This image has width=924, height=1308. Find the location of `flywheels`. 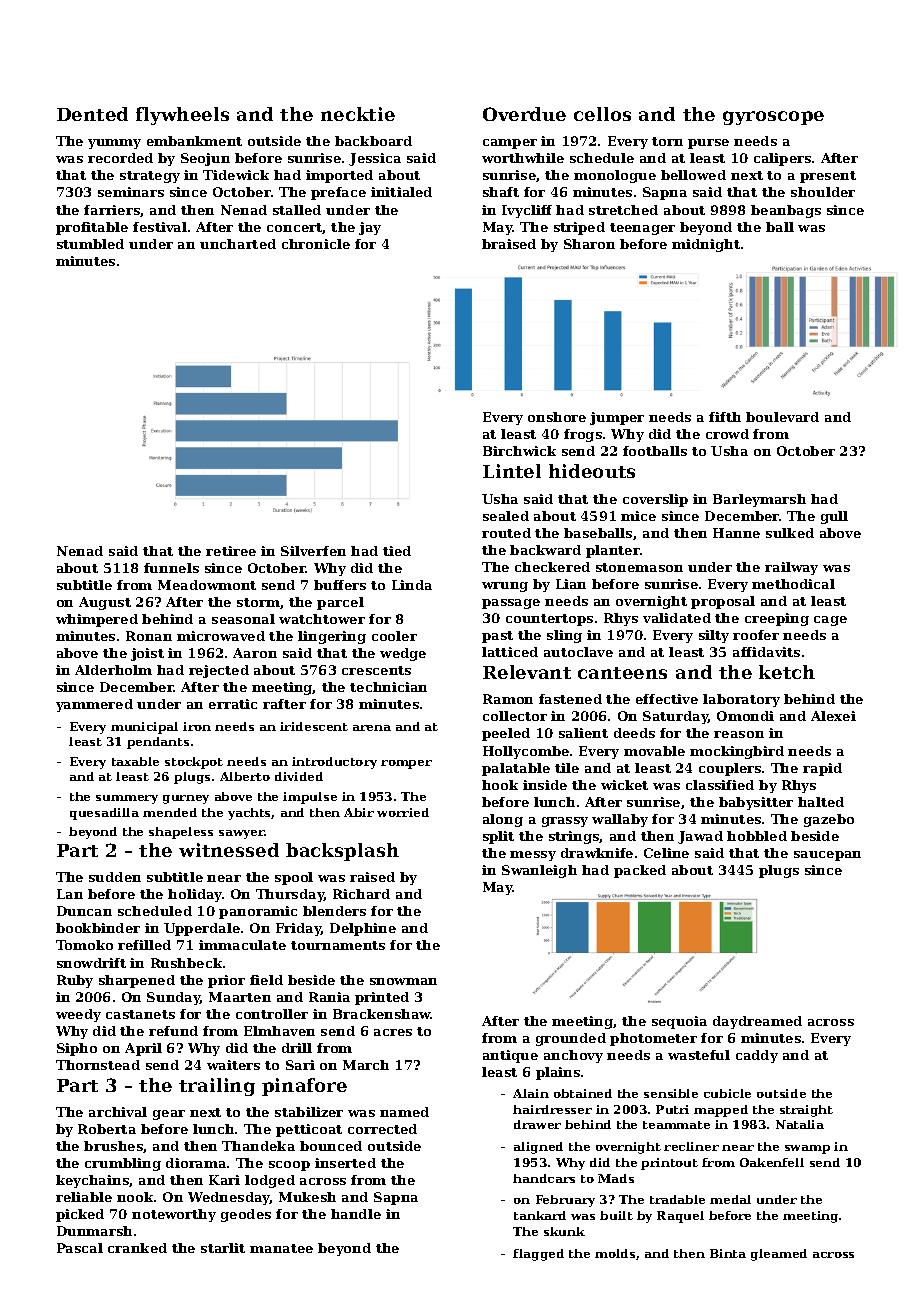

flywheels is located at coordinates (182, 116).
